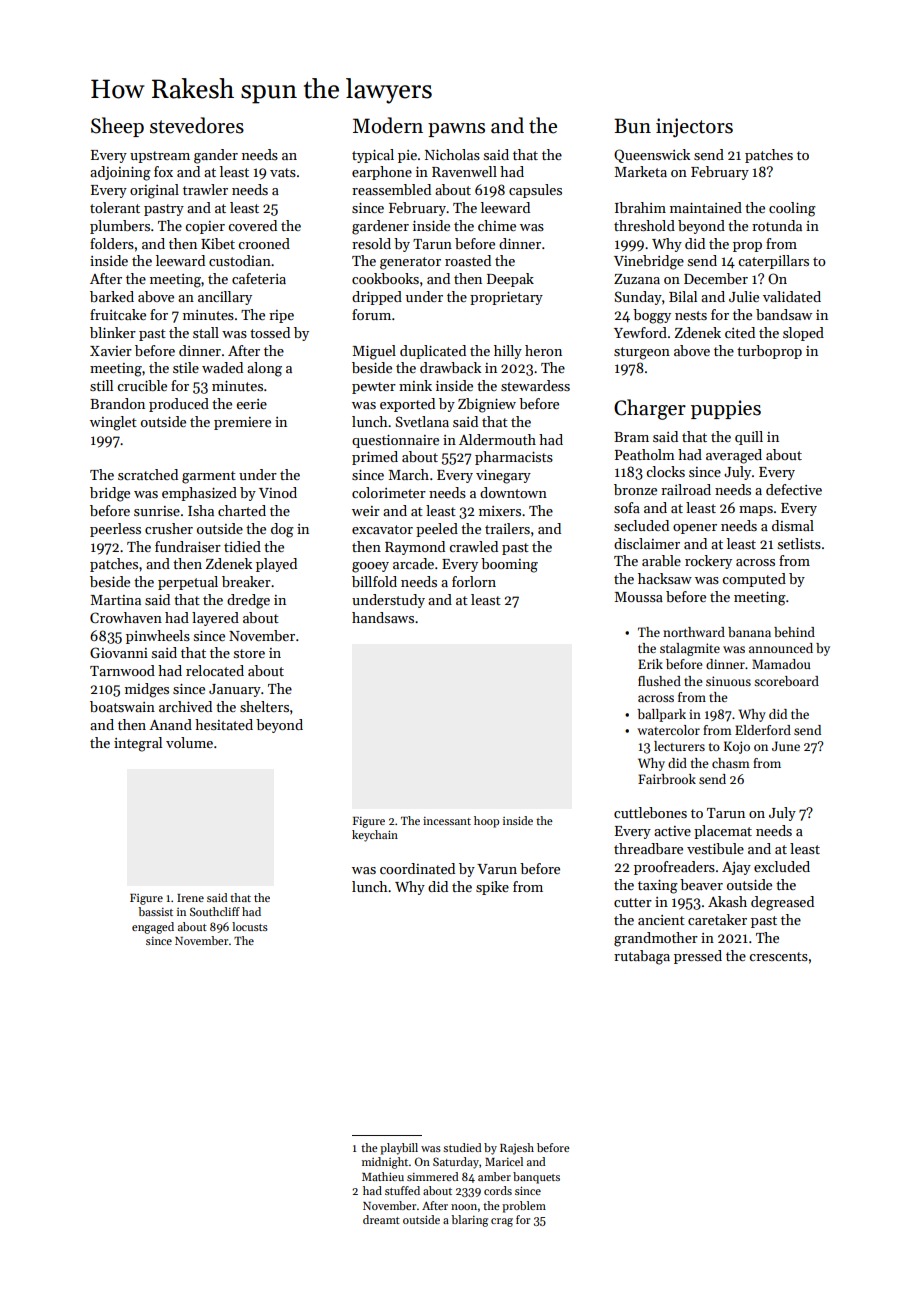 The width and height of the screenshot is (924, 1308). What do you see at coordinates (383, 617) in the screenshot?
I see `handsaws` at bounding box center [383, 617].
